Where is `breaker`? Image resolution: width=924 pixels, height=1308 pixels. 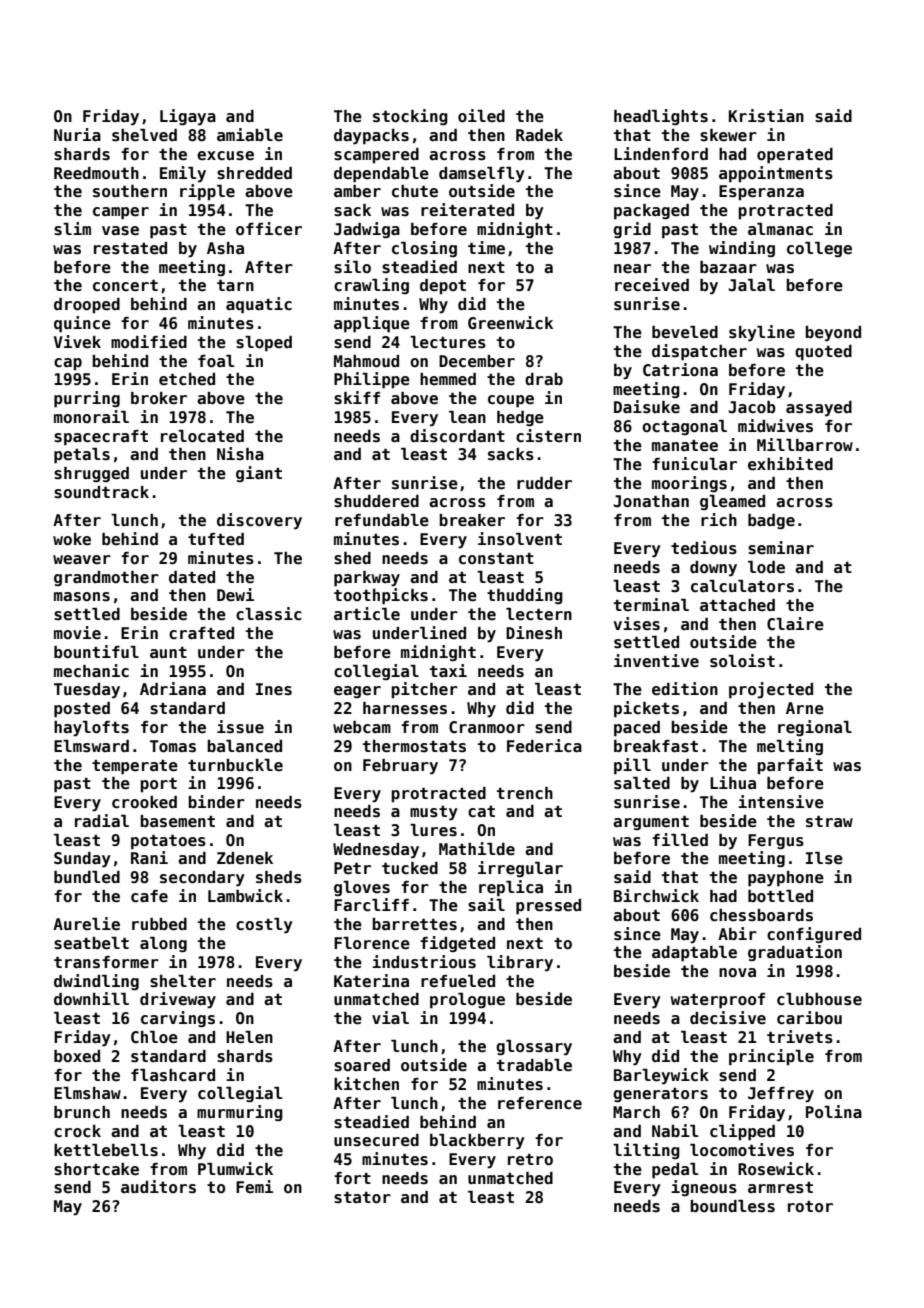
breaker is located at coordinates (472, 520).
